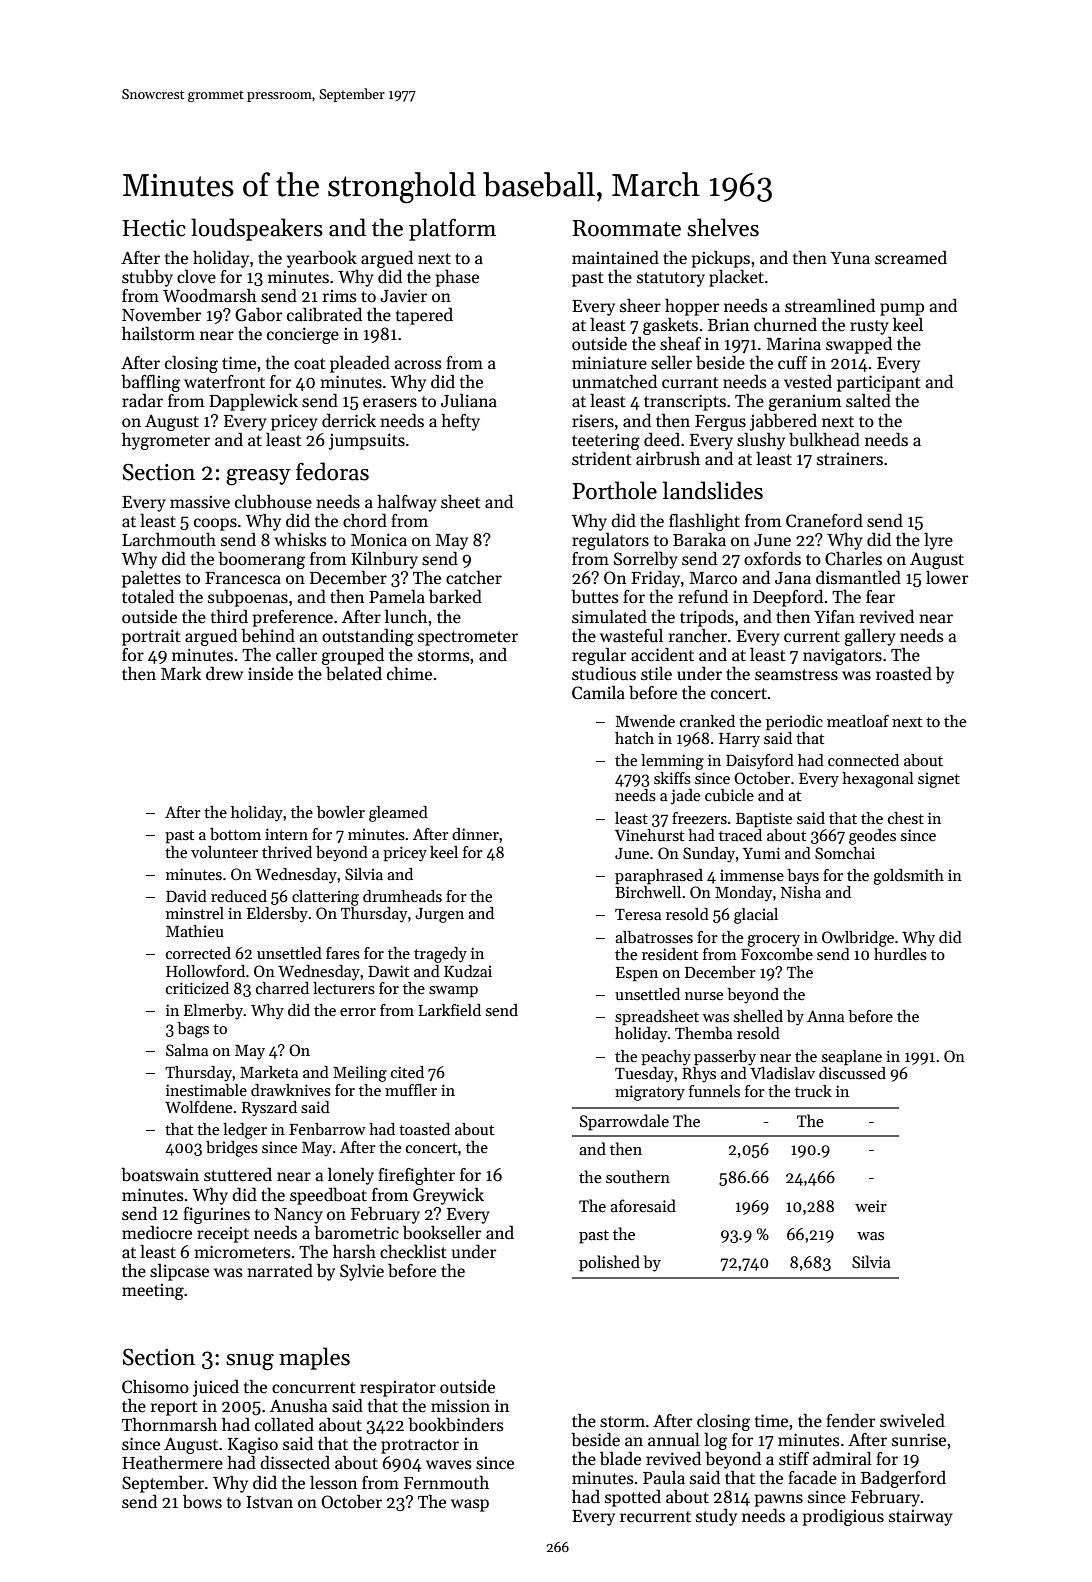 This image has height=1582, width=1092. I want to click on bows, so click(202, 1502).
